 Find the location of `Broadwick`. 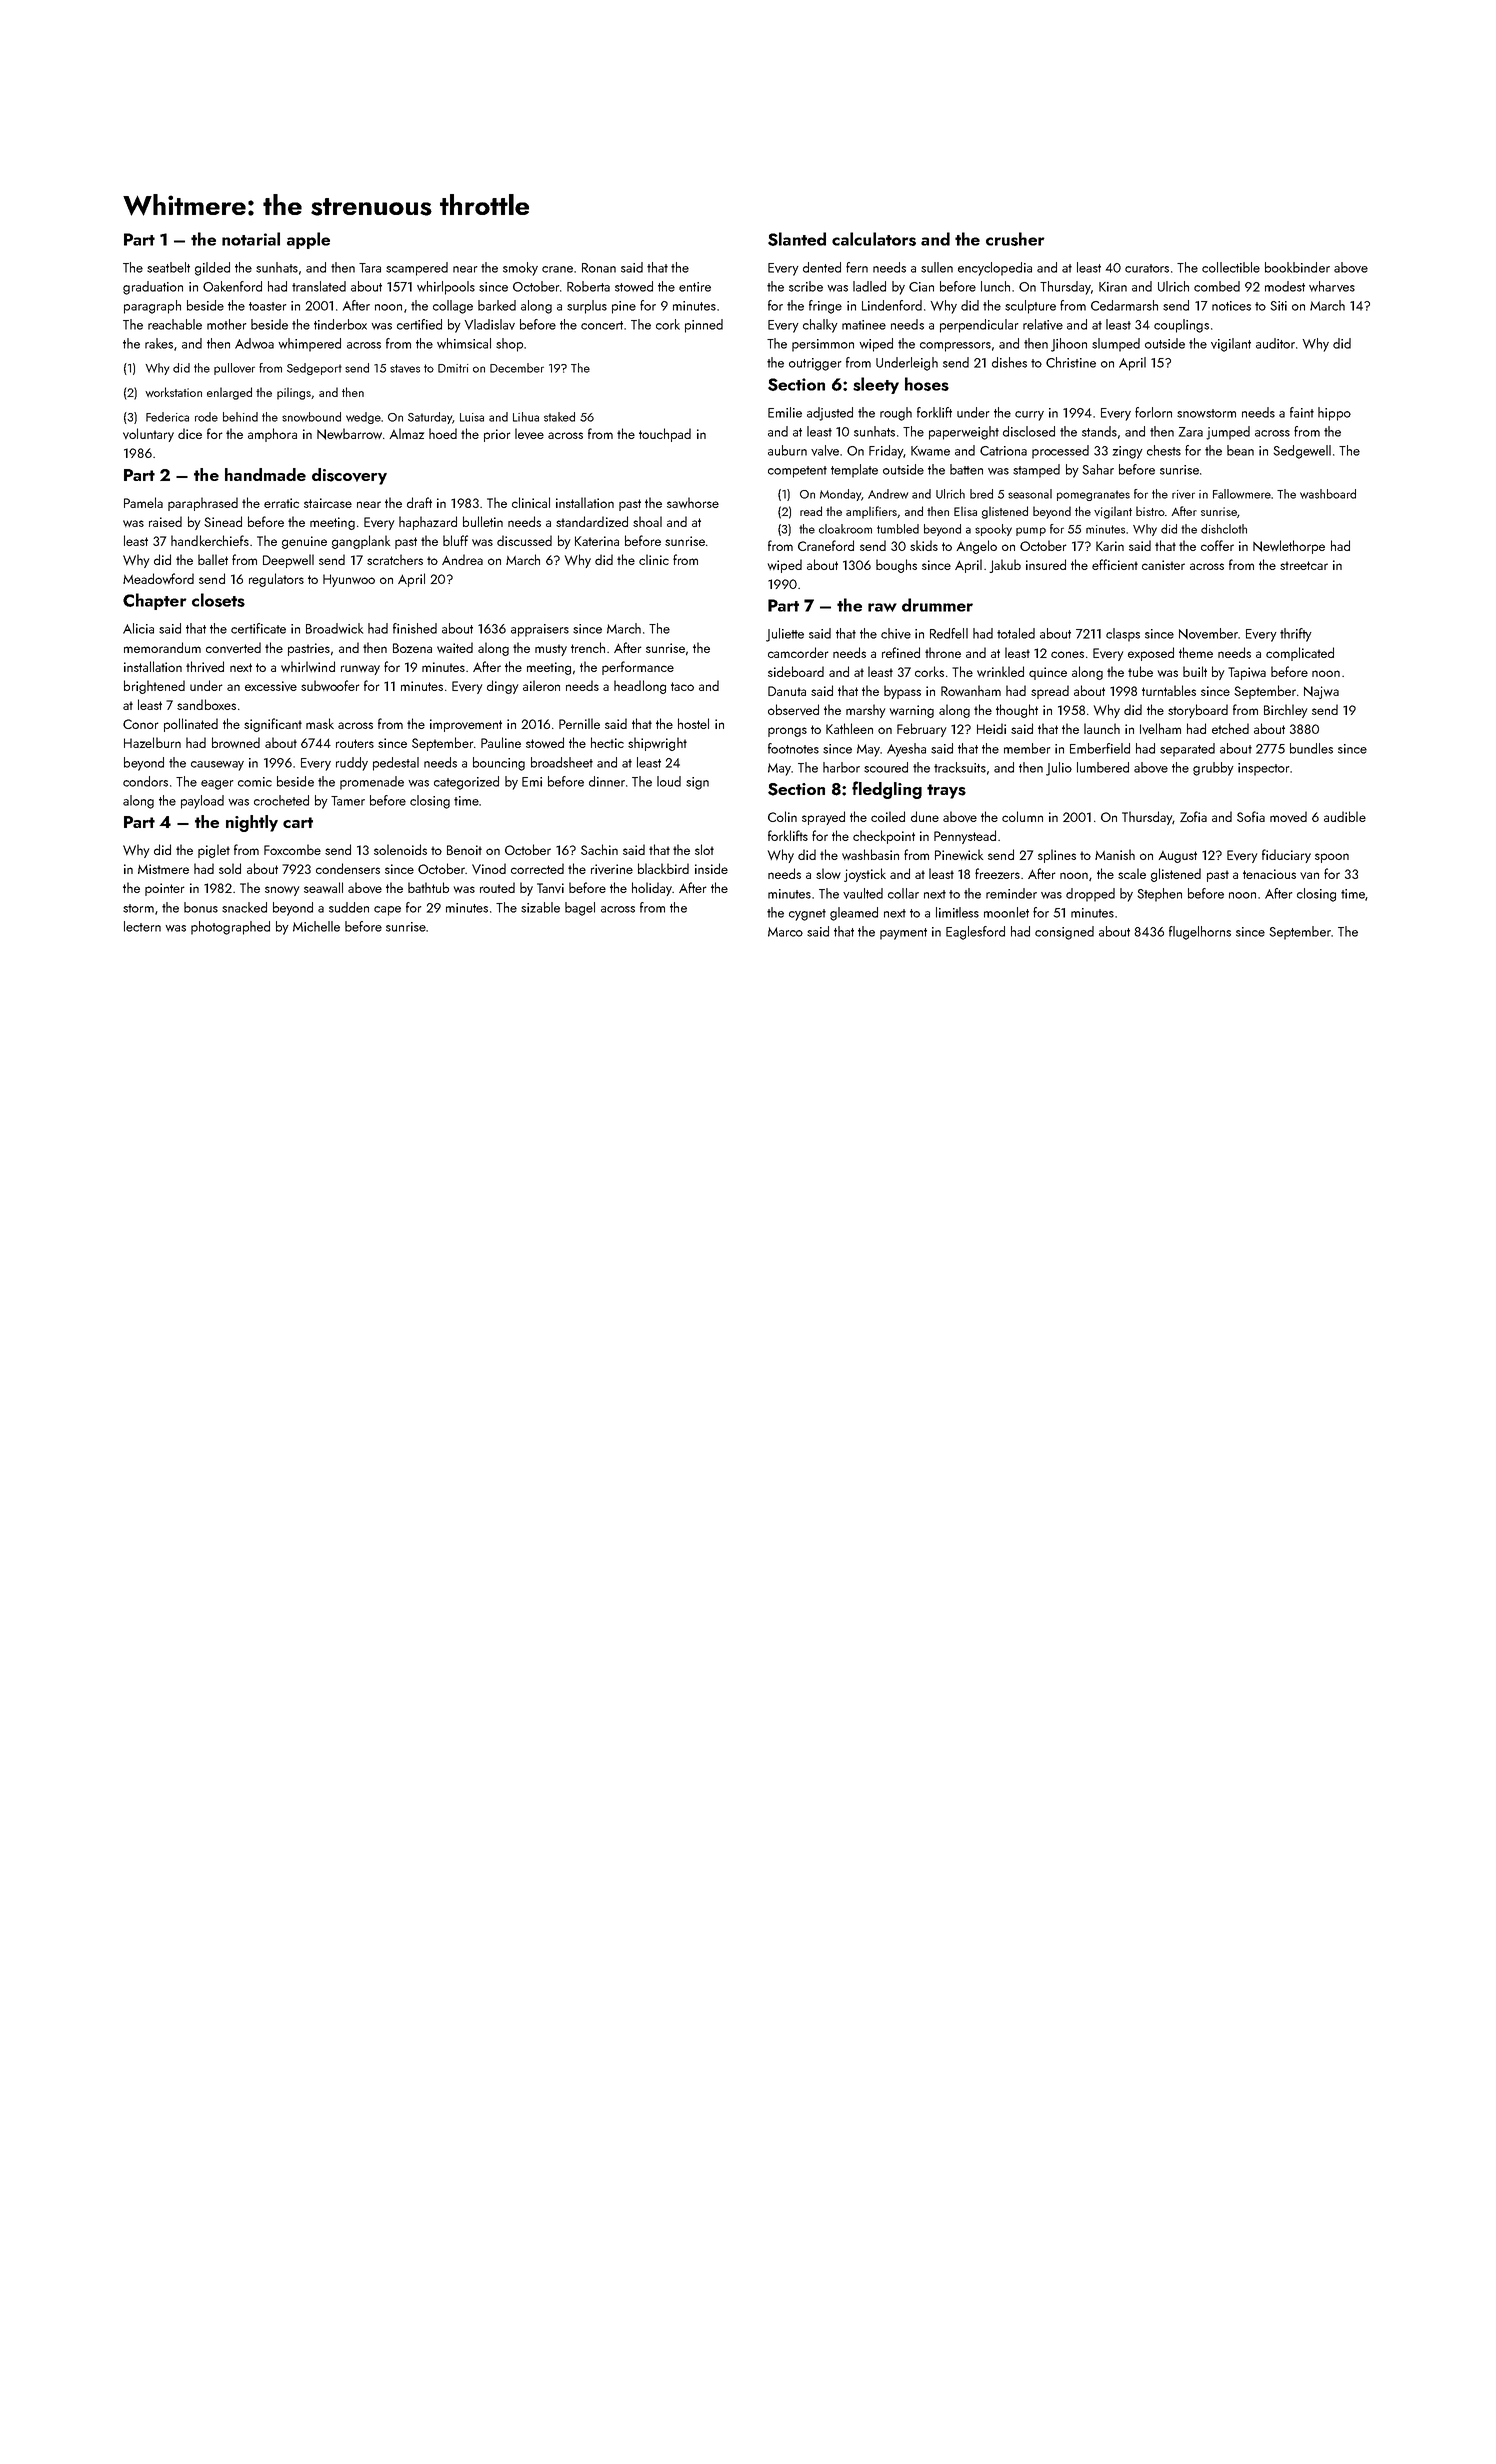

Broadwick is located at coordinates (334, 628).
